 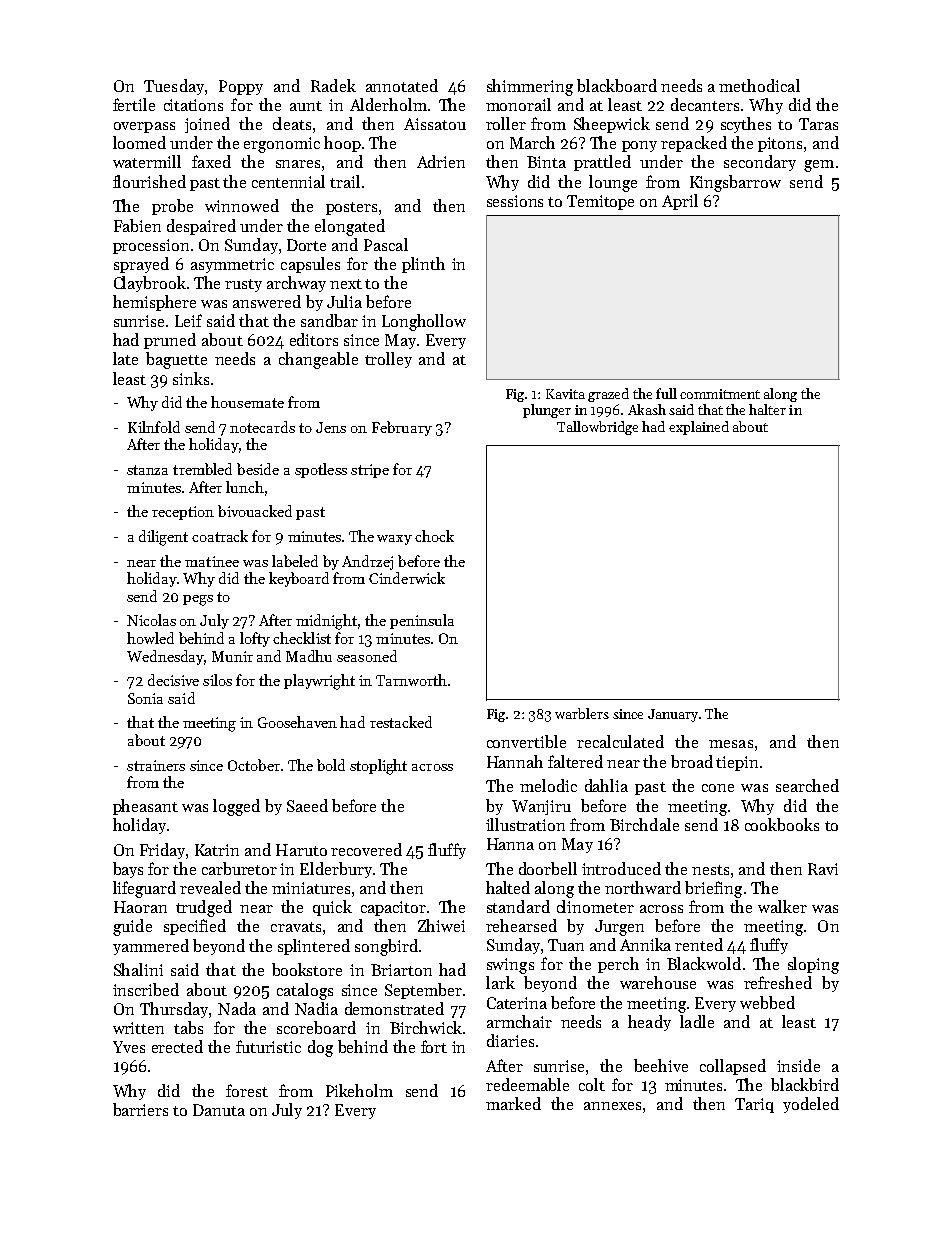 I want to click on ladle, so click(x=697, y=1021).
